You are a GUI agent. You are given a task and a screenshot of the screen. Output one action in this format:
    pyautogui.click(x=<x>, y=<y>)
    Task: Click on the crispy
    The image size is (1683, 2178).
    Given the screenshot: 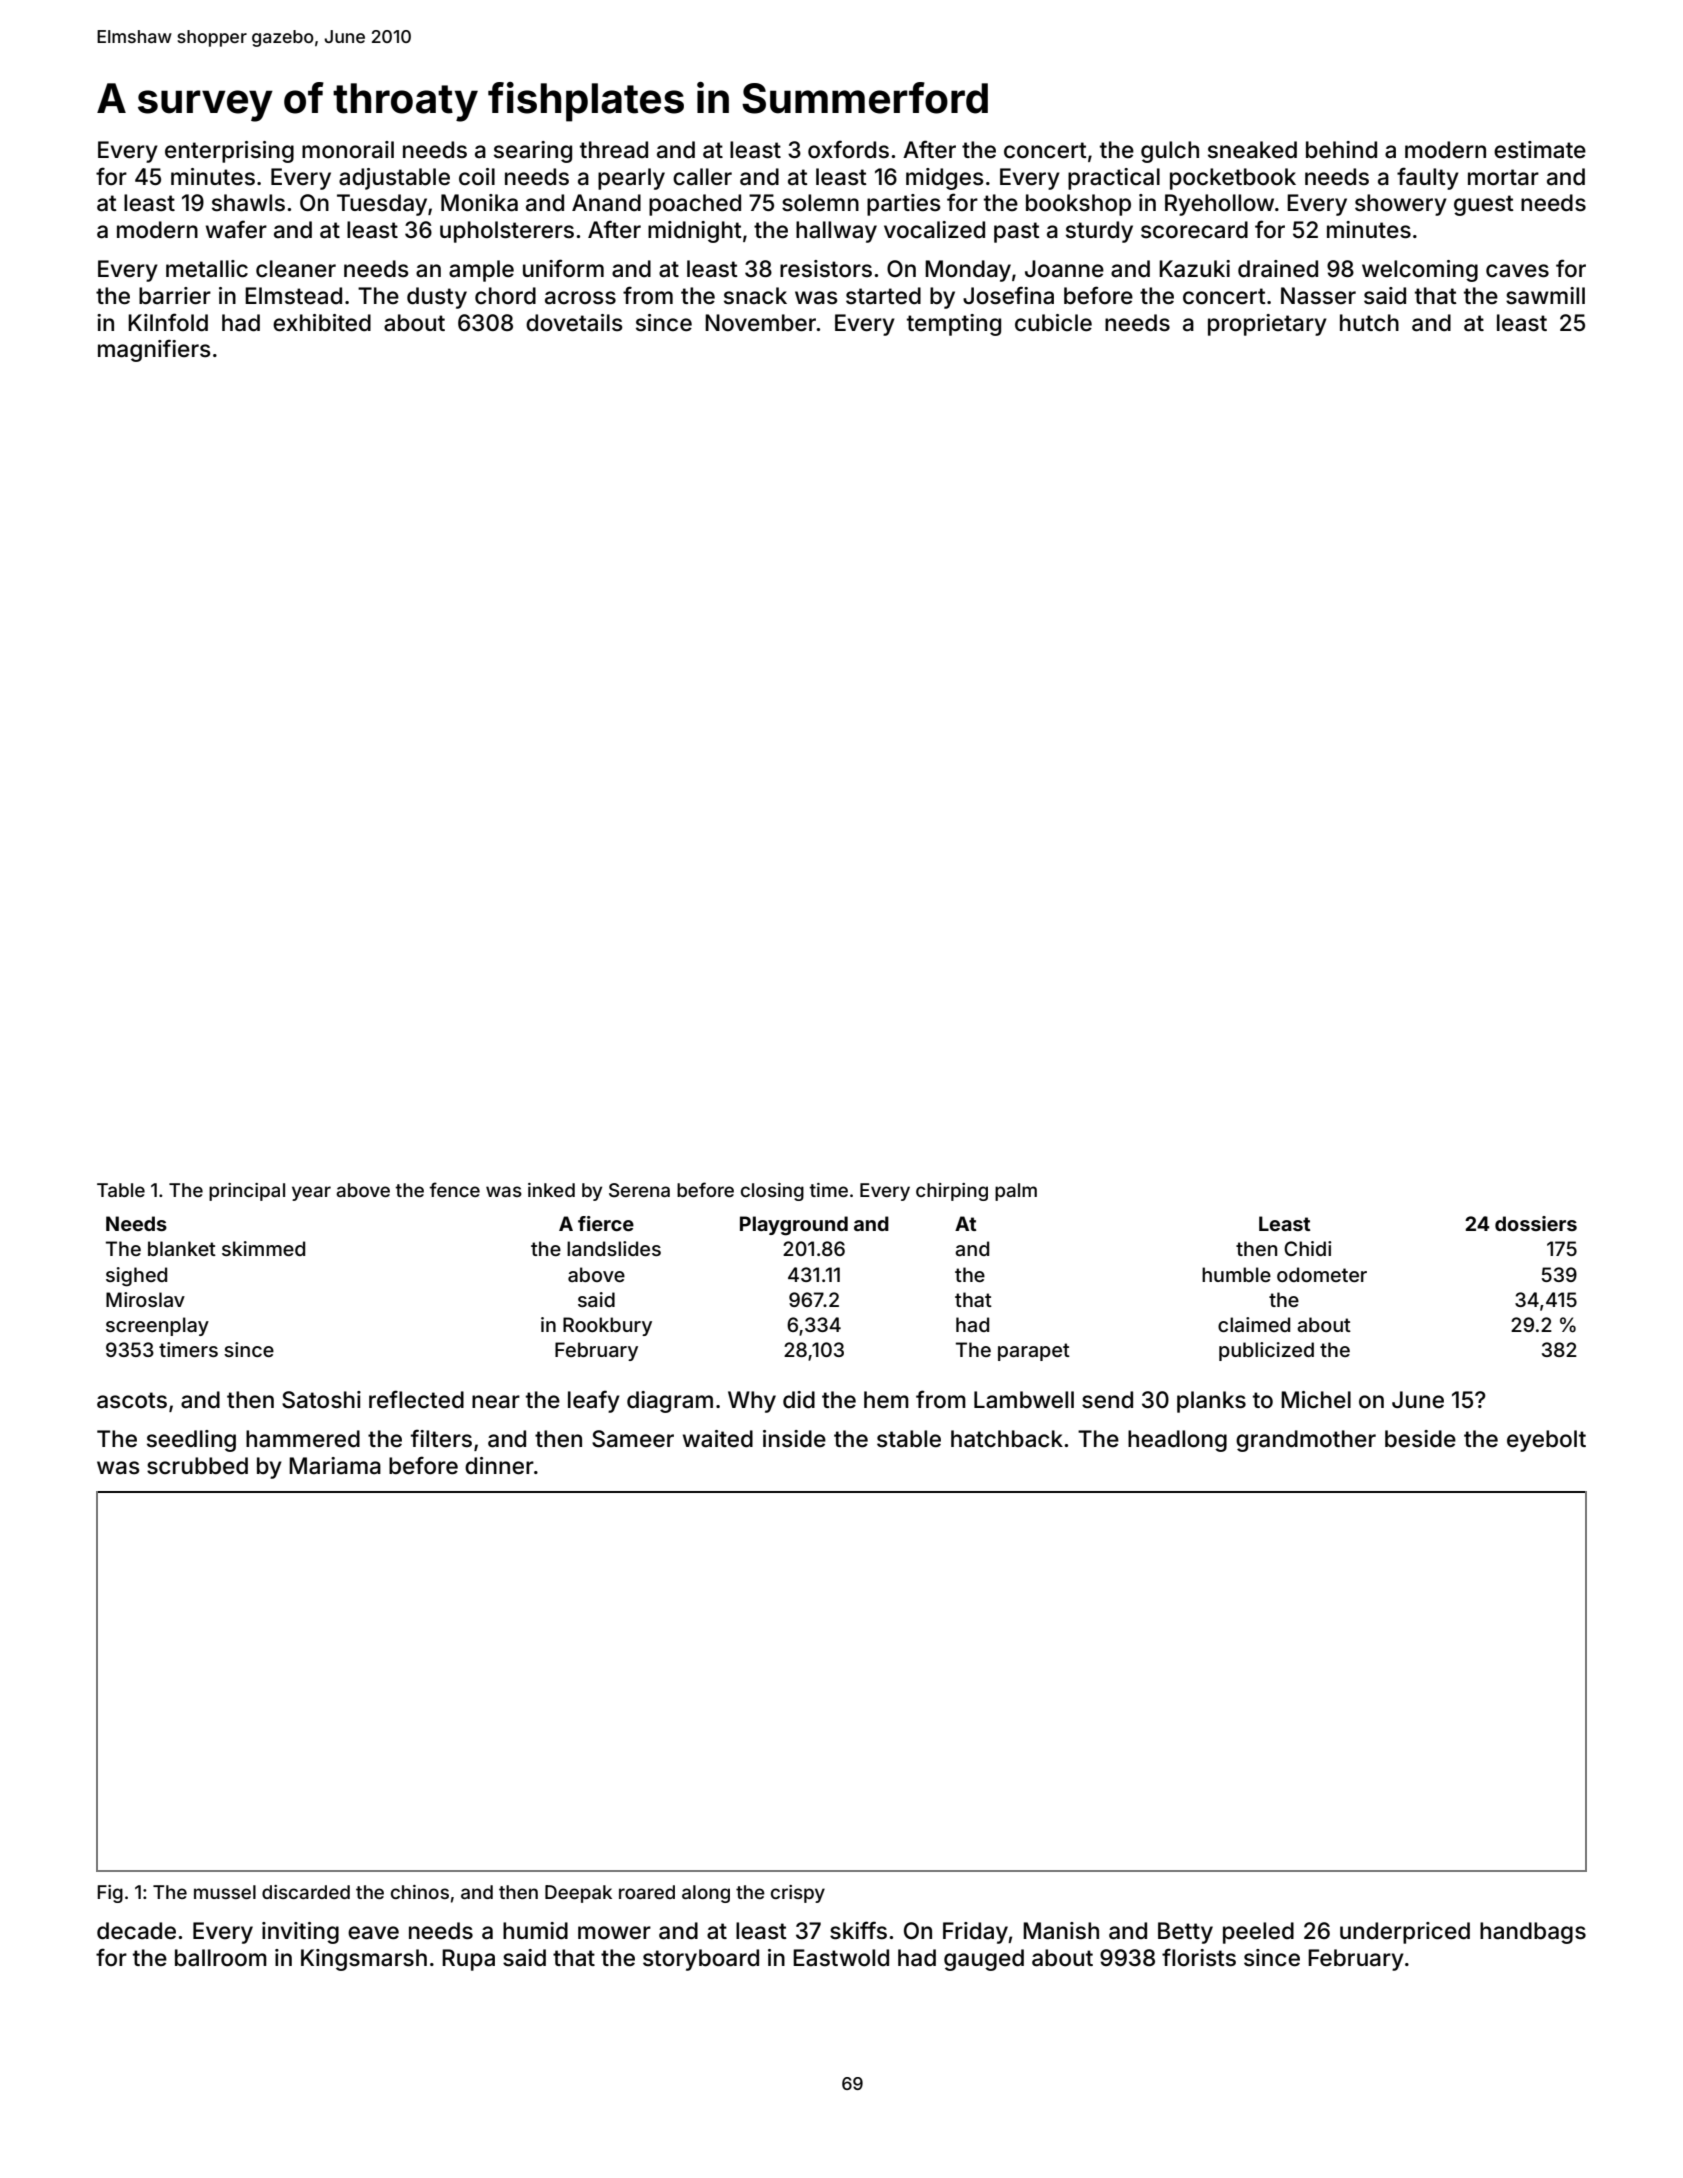 What is the action you would take?
    pyautogui.click(x=798, y=1894)
